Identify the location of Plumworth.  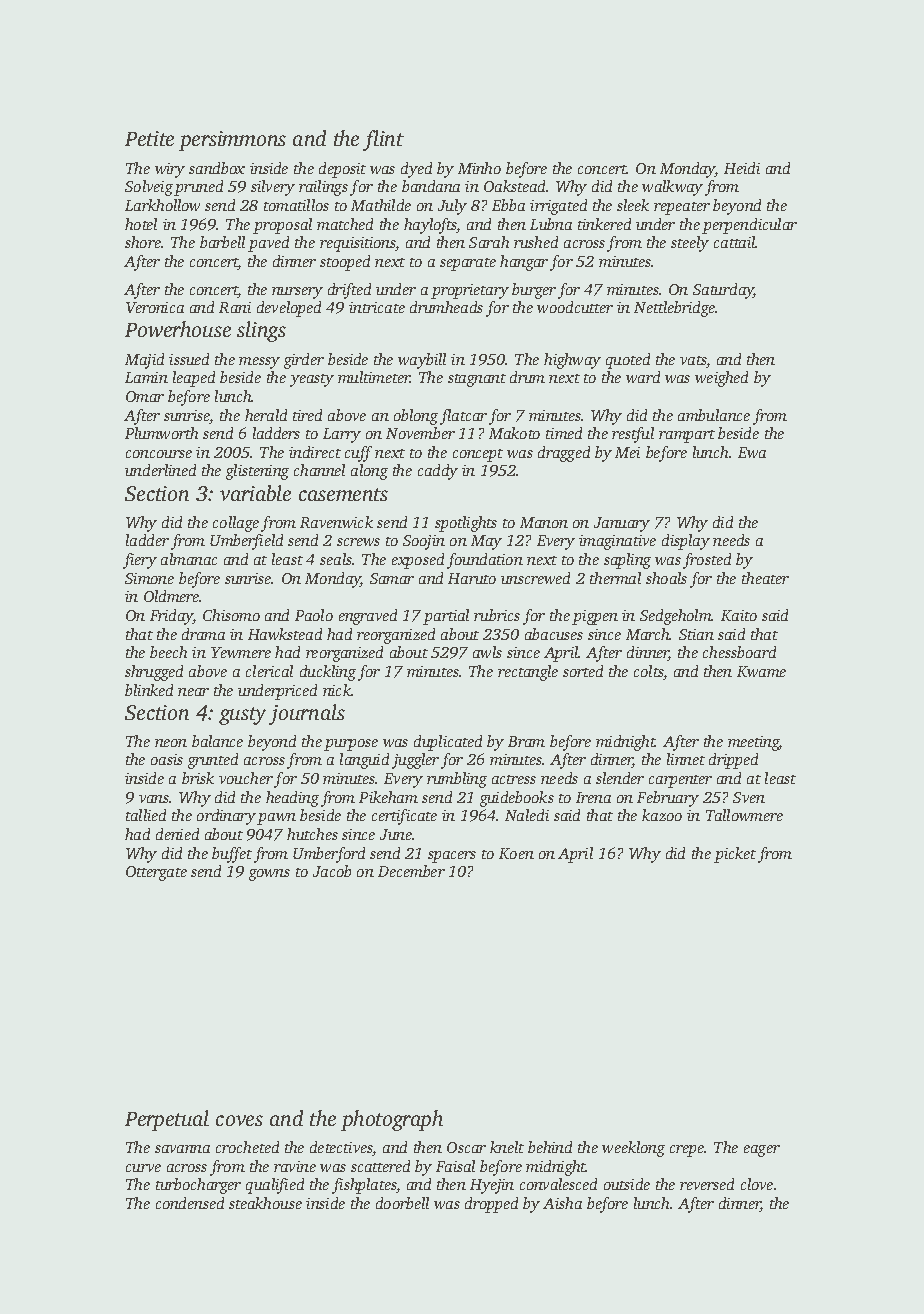
(161, 433).
